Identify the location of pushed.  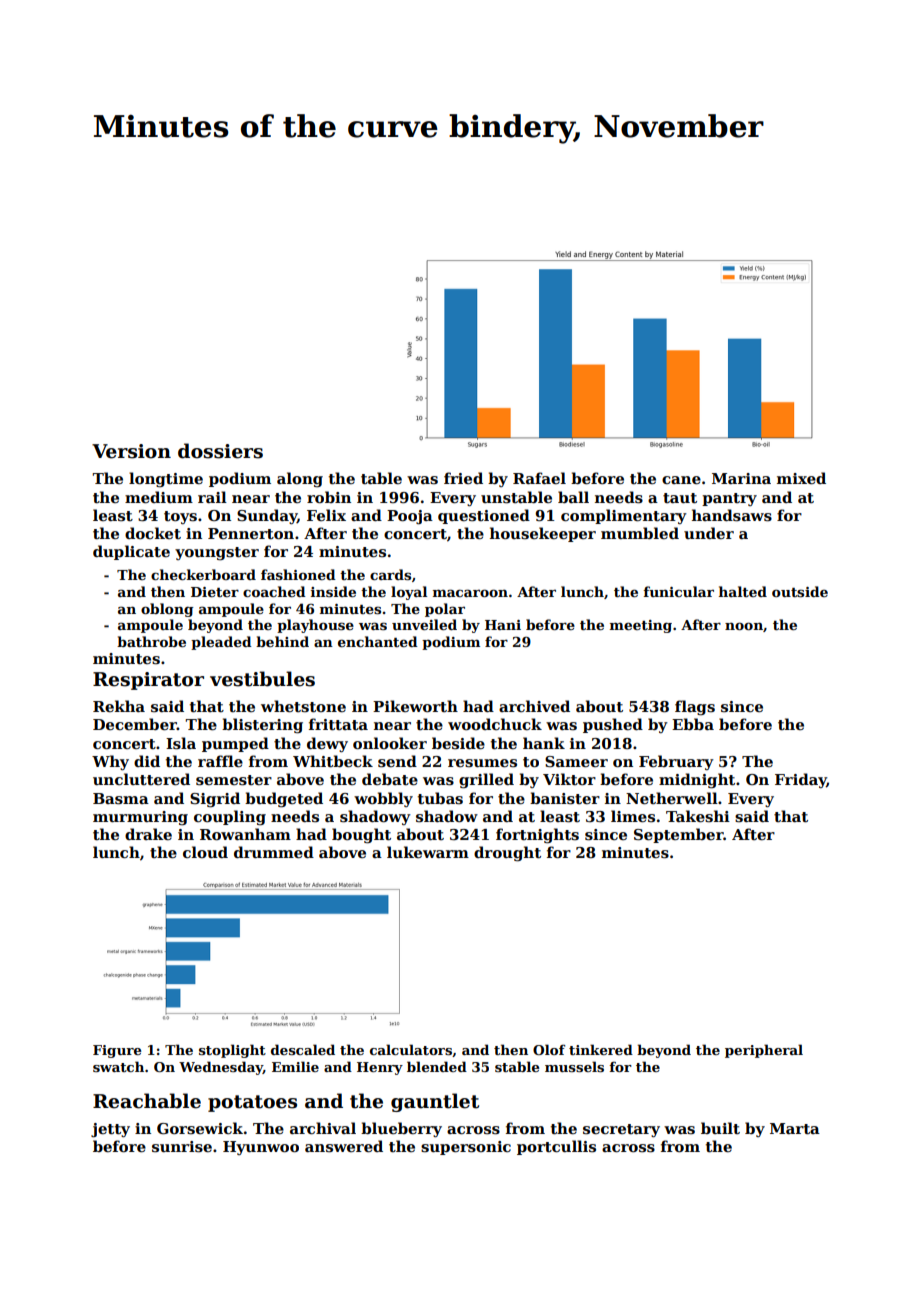
(613, 725).
